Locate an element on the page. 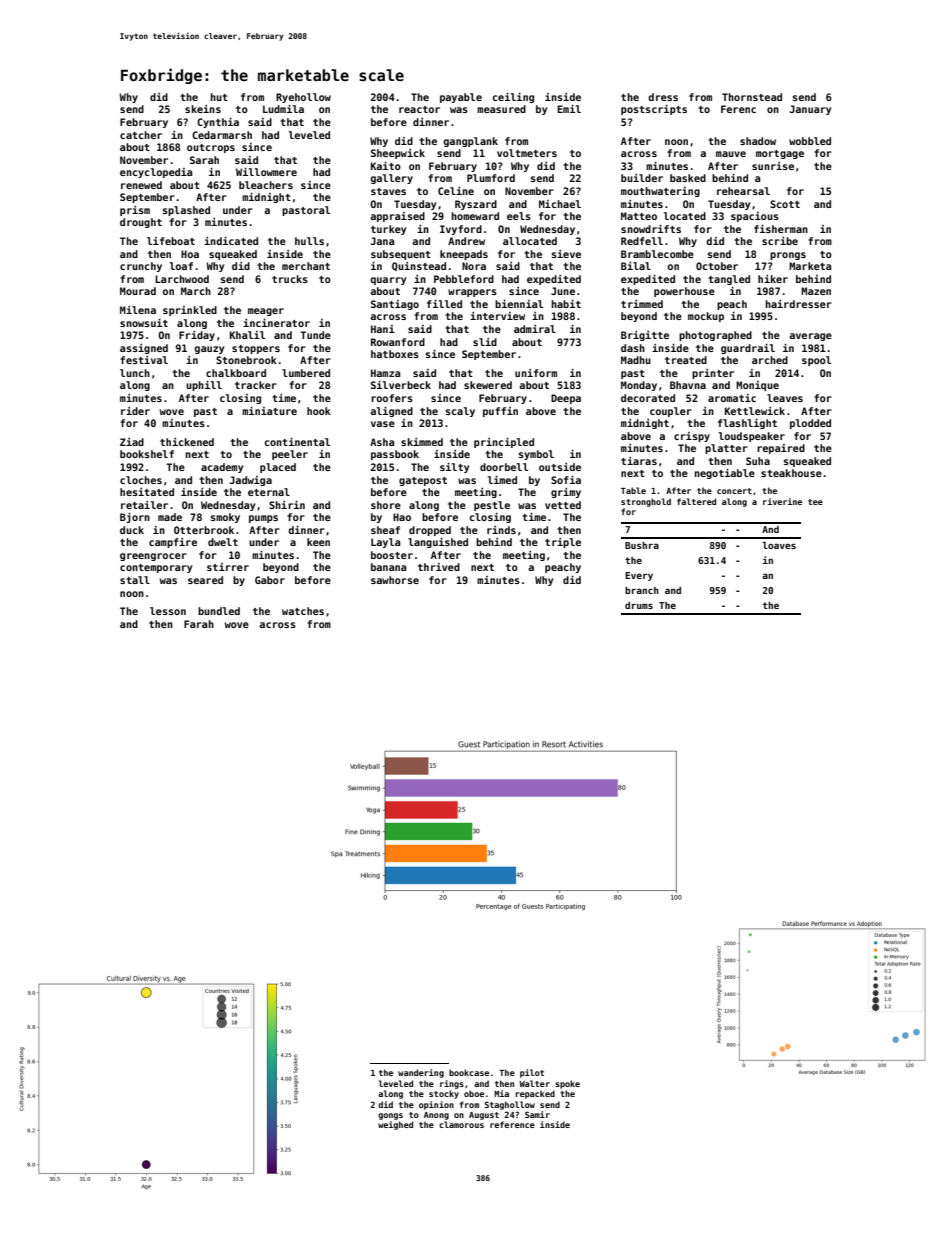  Thornstead is located at coordinates (752, 97).
